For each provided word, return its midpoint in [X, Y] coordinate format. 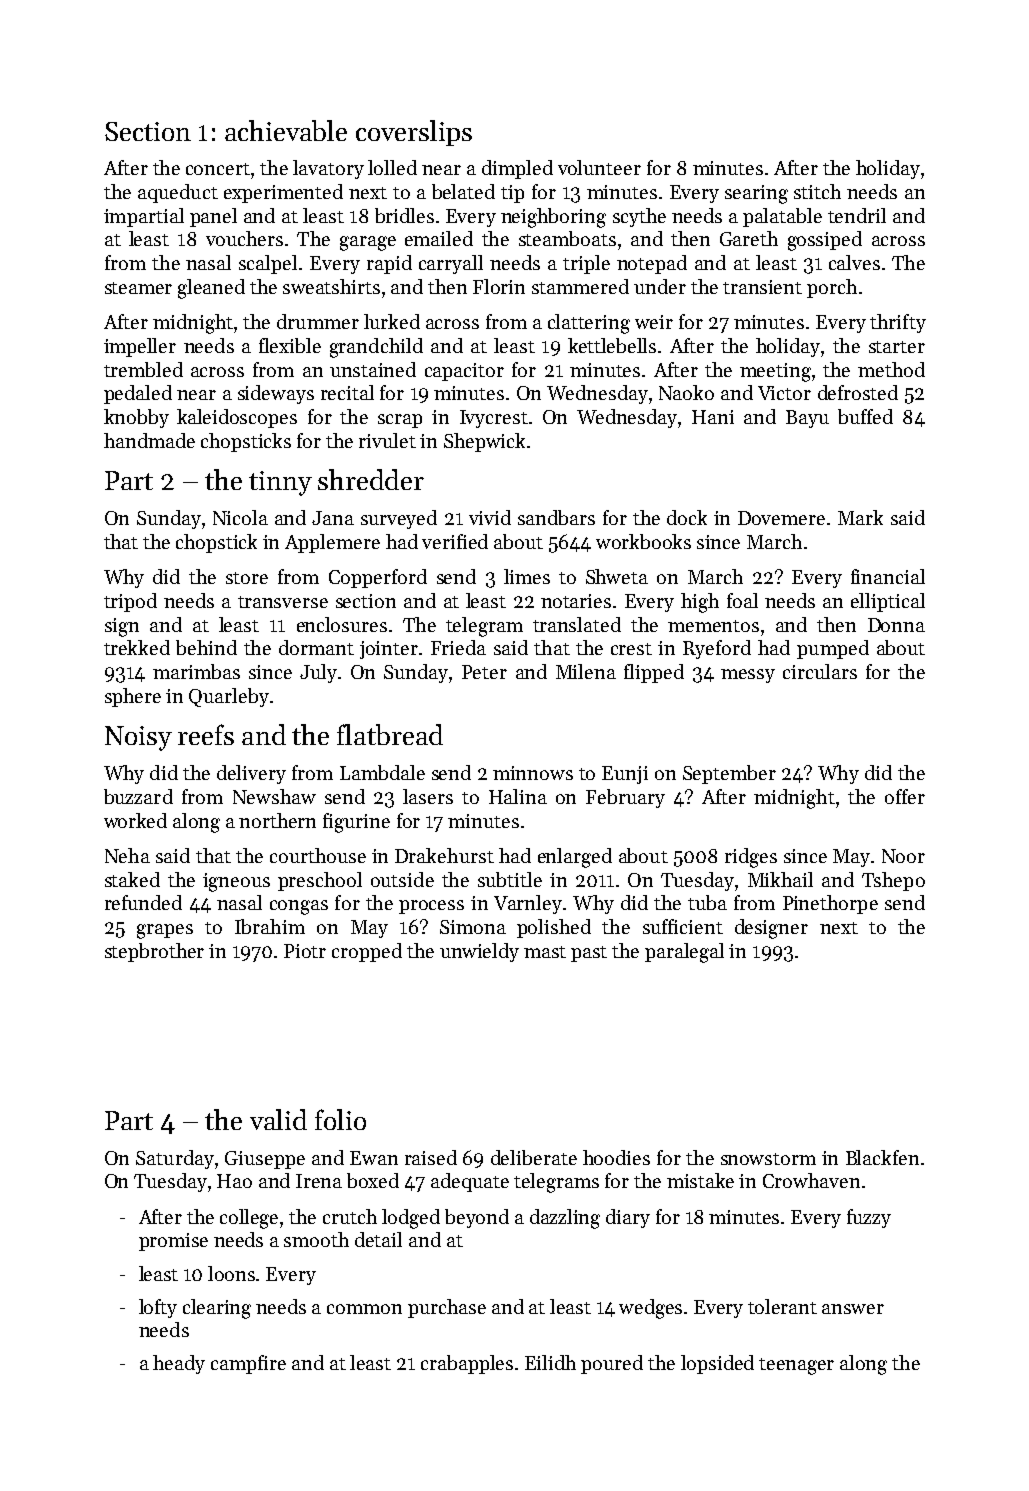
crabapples [467, 1364]
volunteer [599, 167]
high [700, 603]
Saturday [175, 1159]
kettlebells [612, 345]
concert [218, 169]
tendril [857, 215]
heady [179, 1364]
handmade [149, 440]
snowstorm [768, 1159]
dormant [316, 647]
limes [527, 576]
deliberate [534, 1157]
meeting [775, 372]
